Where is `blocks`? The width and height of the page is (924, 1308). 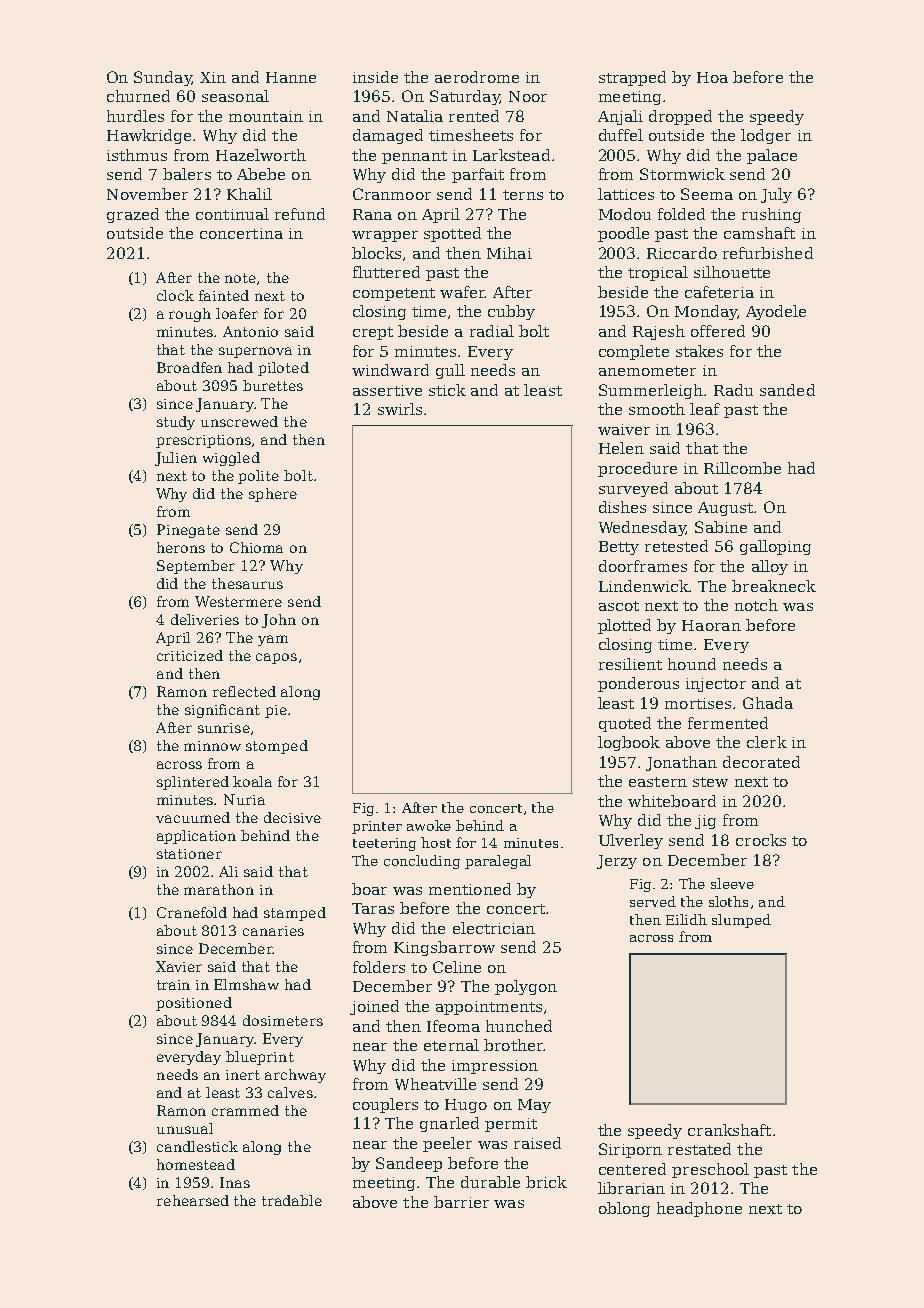
blocks is located at coordinates (376, 253).
